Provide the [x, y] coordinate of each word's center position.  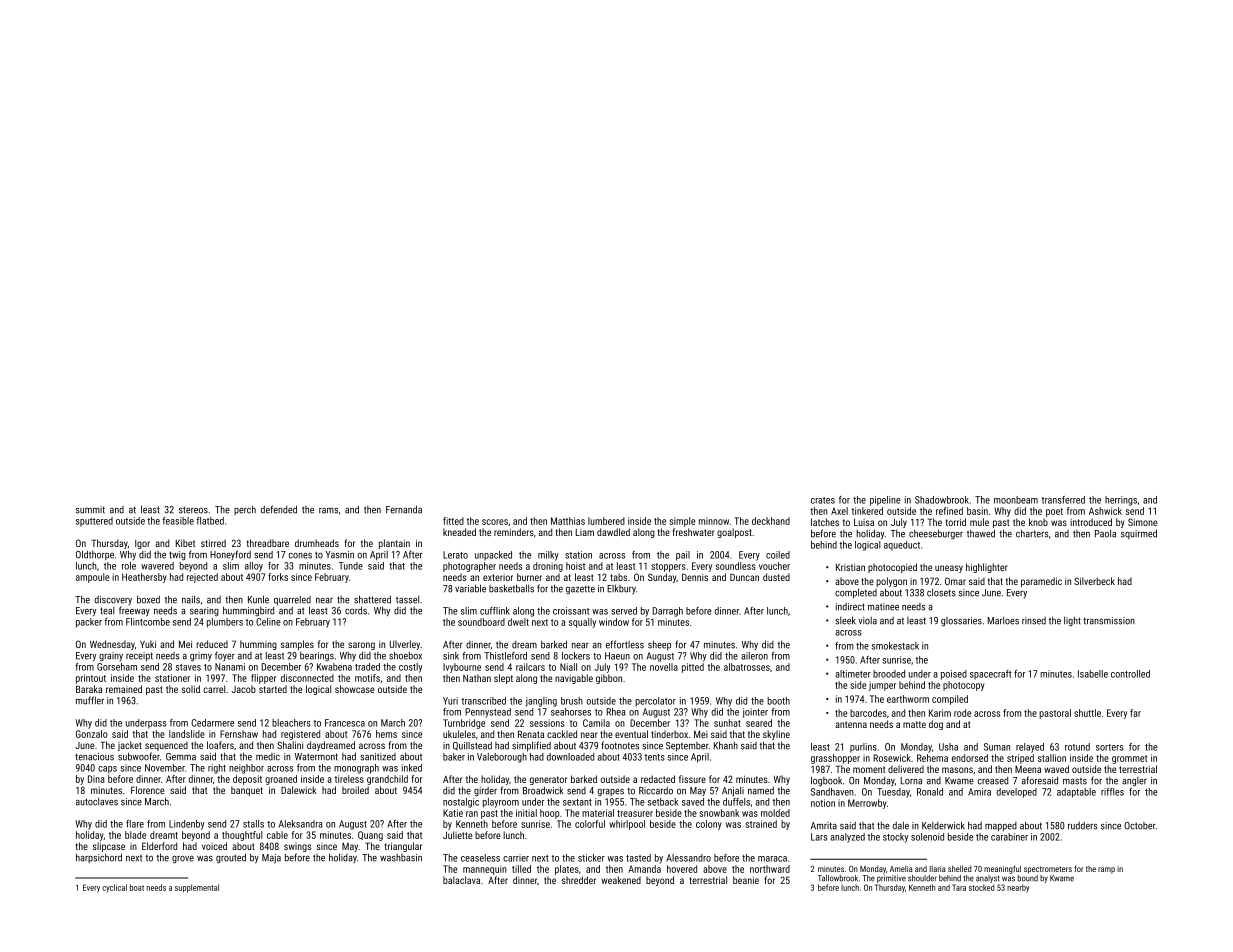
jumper [882, 686]
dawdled [613, 532]
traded [367, 667]
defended [279, 509]
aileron [754, 656]
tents [655, 757]
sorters [1109, 747]
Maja [271, 859]
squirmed [1139, 534]
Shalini [290, 745]
